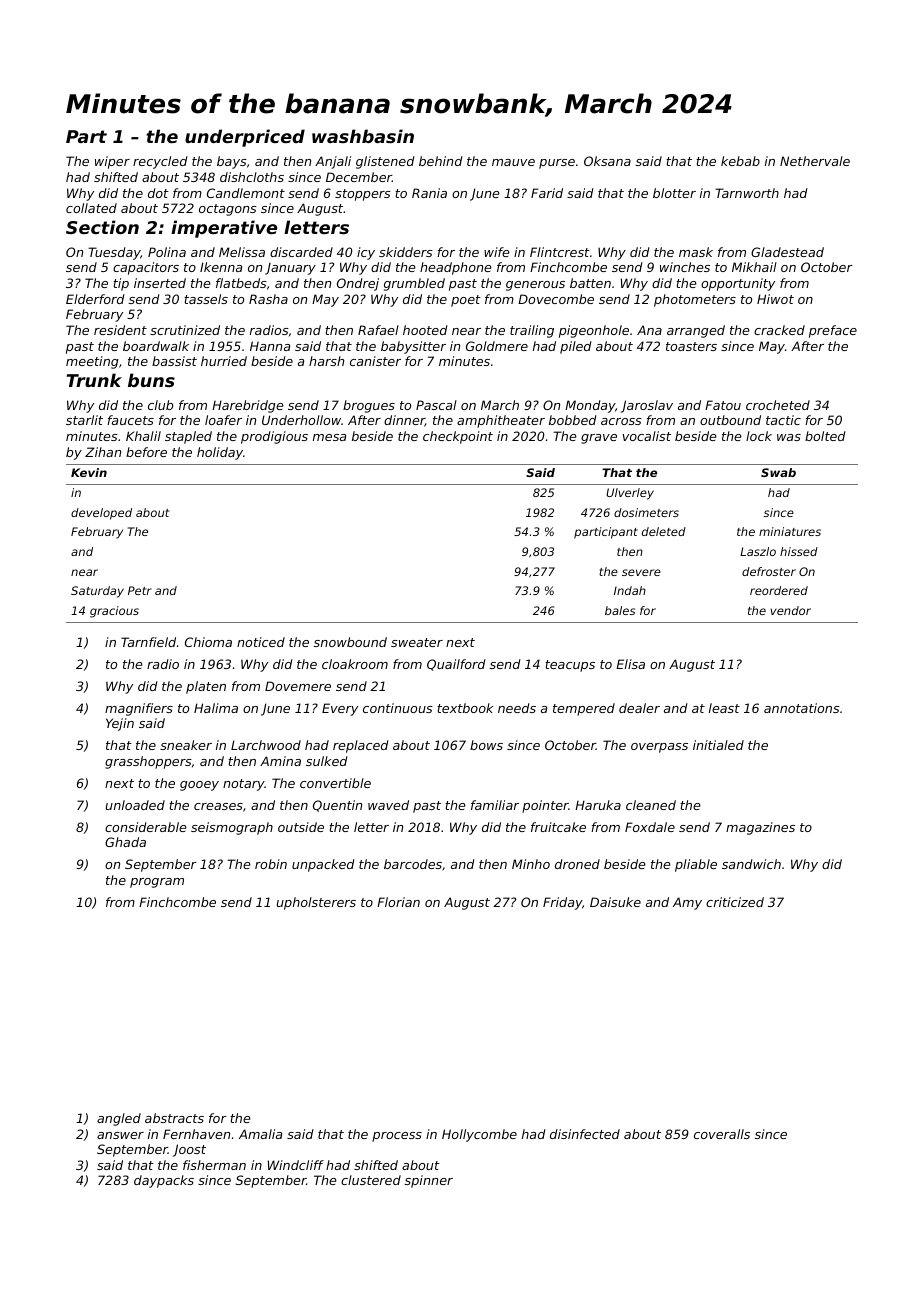 The height and width of the document is (1308, 924). Describe the element at coordinates (398, 902) in the document. I see `Florian` at that location.
